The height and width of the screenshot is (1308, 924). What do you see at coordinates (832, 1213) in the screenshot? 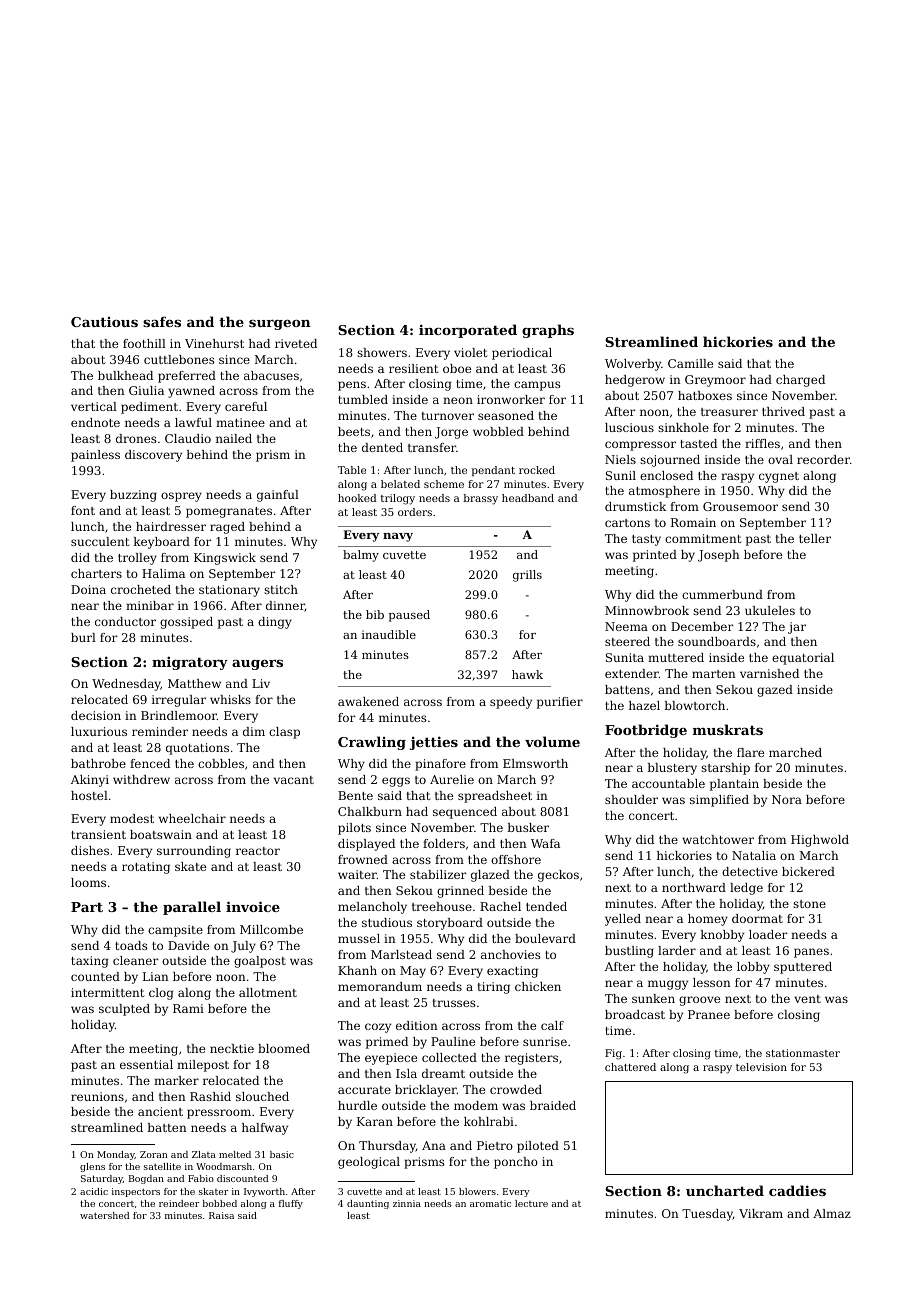
I see `Almaz` at bounding box center [832, 1213].
